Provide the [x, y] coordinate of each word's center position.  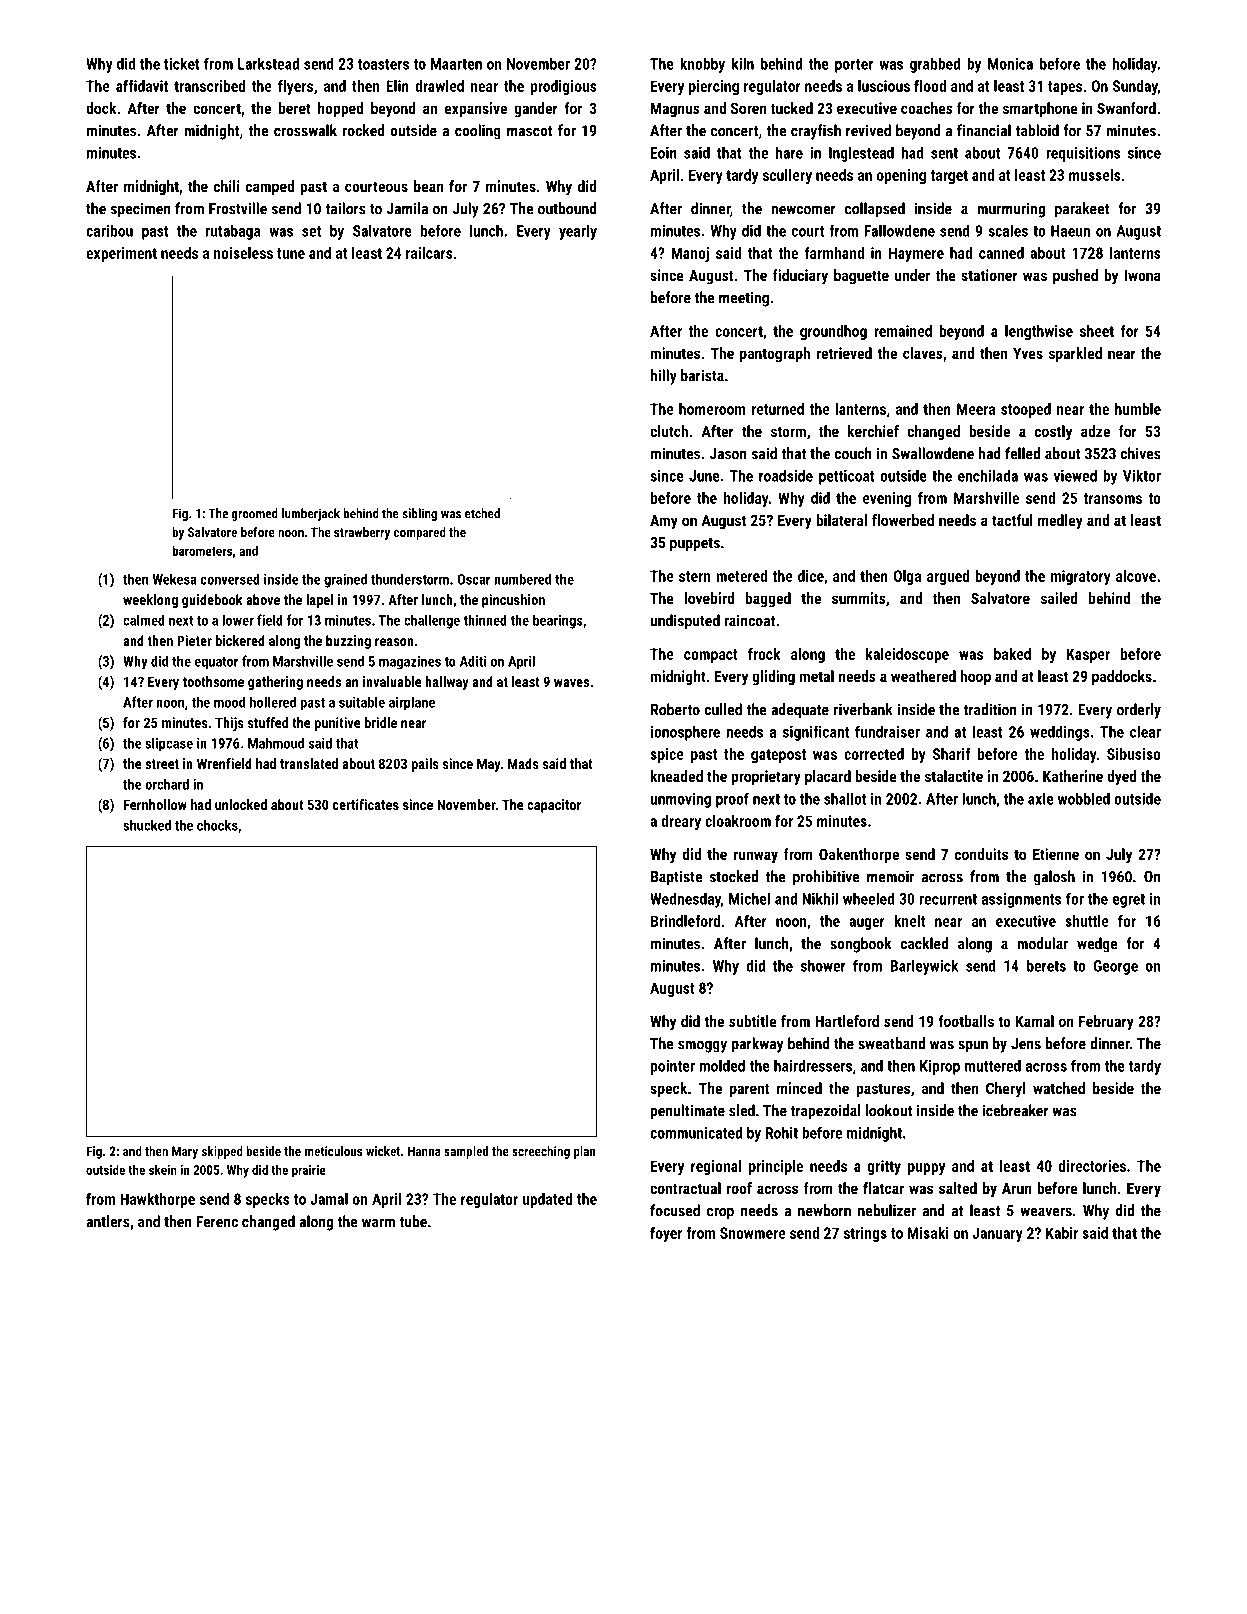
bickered [240, 640]
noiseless [243, 253]
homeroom [712, 409]
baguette [861, 277]
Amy [664, 522]
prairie [309, 1171]
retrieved [844, 353]
